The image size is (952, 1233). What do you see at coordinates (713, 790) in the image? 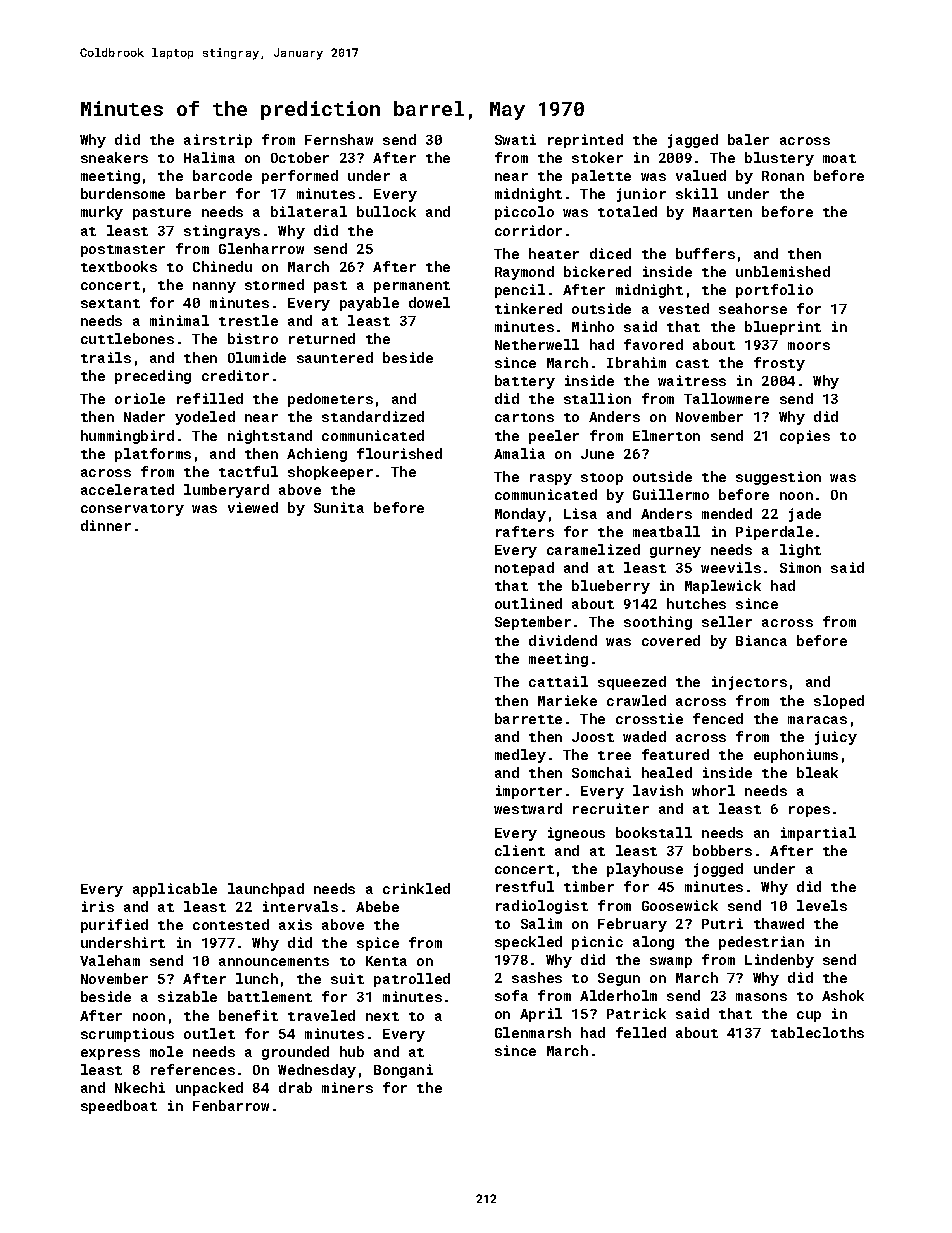
I see `whorl` at bounding box center [713, 790].
